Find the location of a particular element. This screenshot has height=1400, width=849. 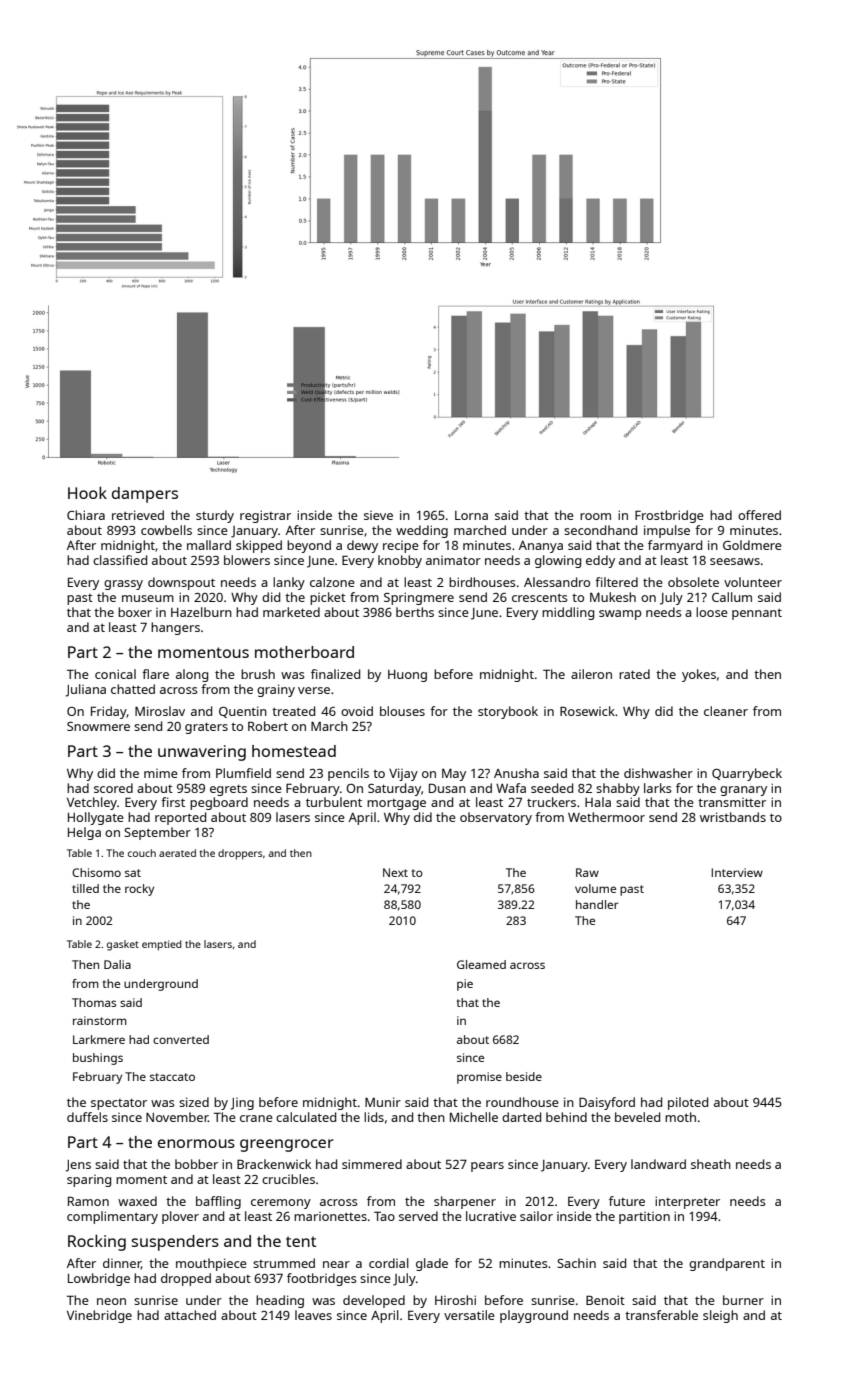

Interview is located at coordinates (737, 872).
